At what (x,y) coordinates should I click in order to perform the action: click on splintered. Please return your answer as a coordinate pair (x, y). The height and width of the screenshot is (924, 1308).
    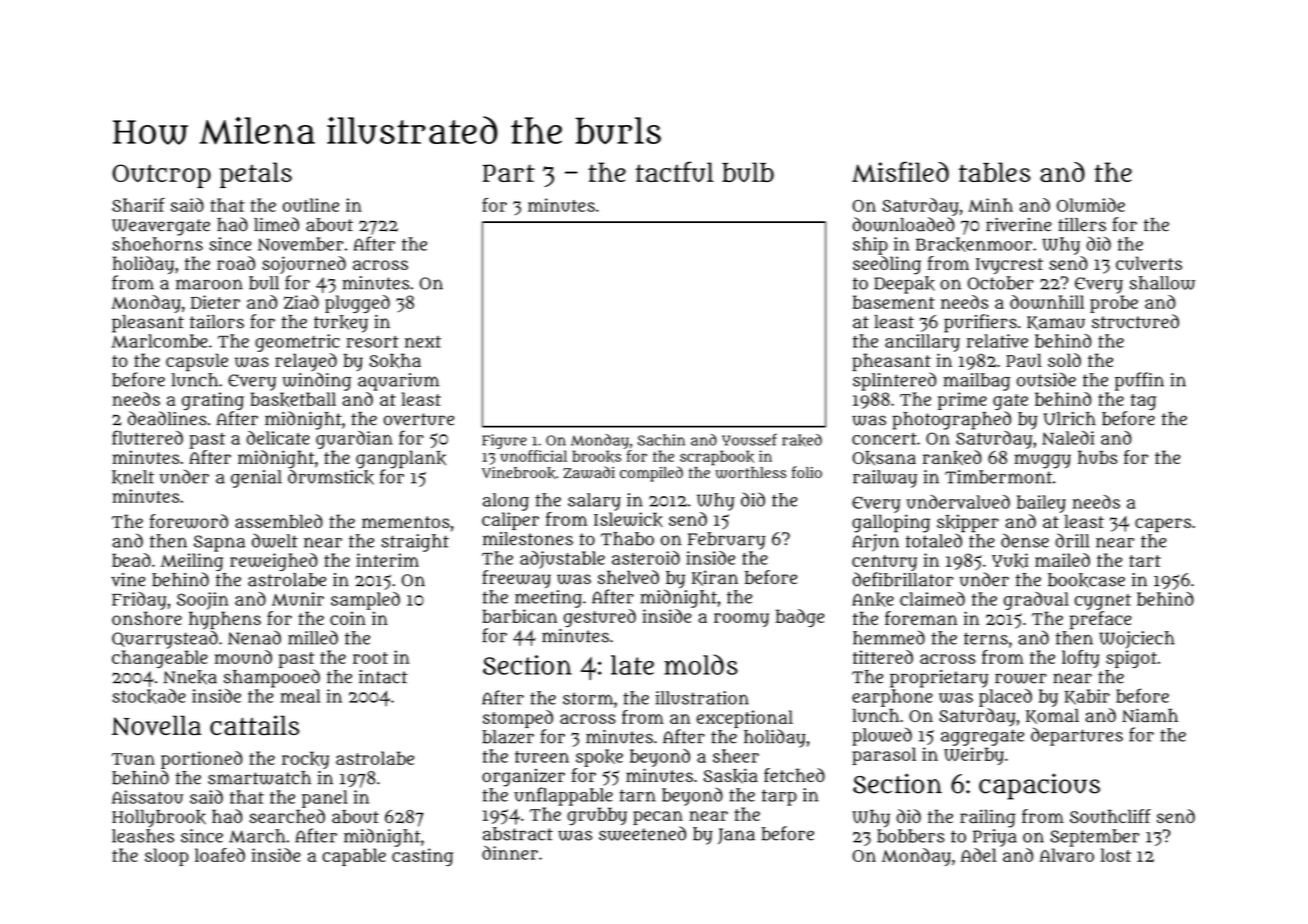
    Looking at the image, I should click on (894, 381).
